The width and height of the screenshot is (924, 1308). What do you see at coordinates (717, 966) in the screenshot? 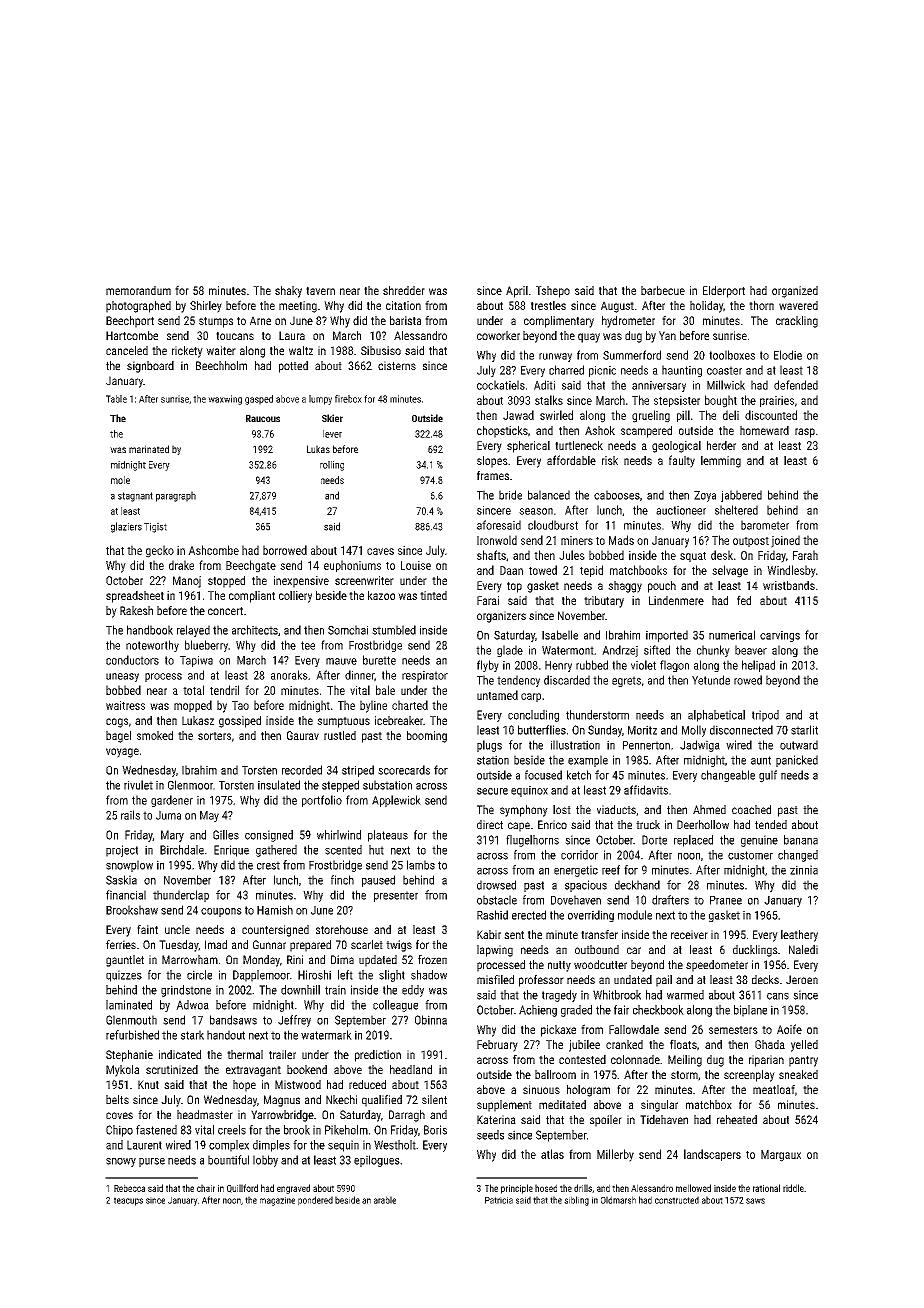
I see `speedometer` at bounding box center [717, 966].
